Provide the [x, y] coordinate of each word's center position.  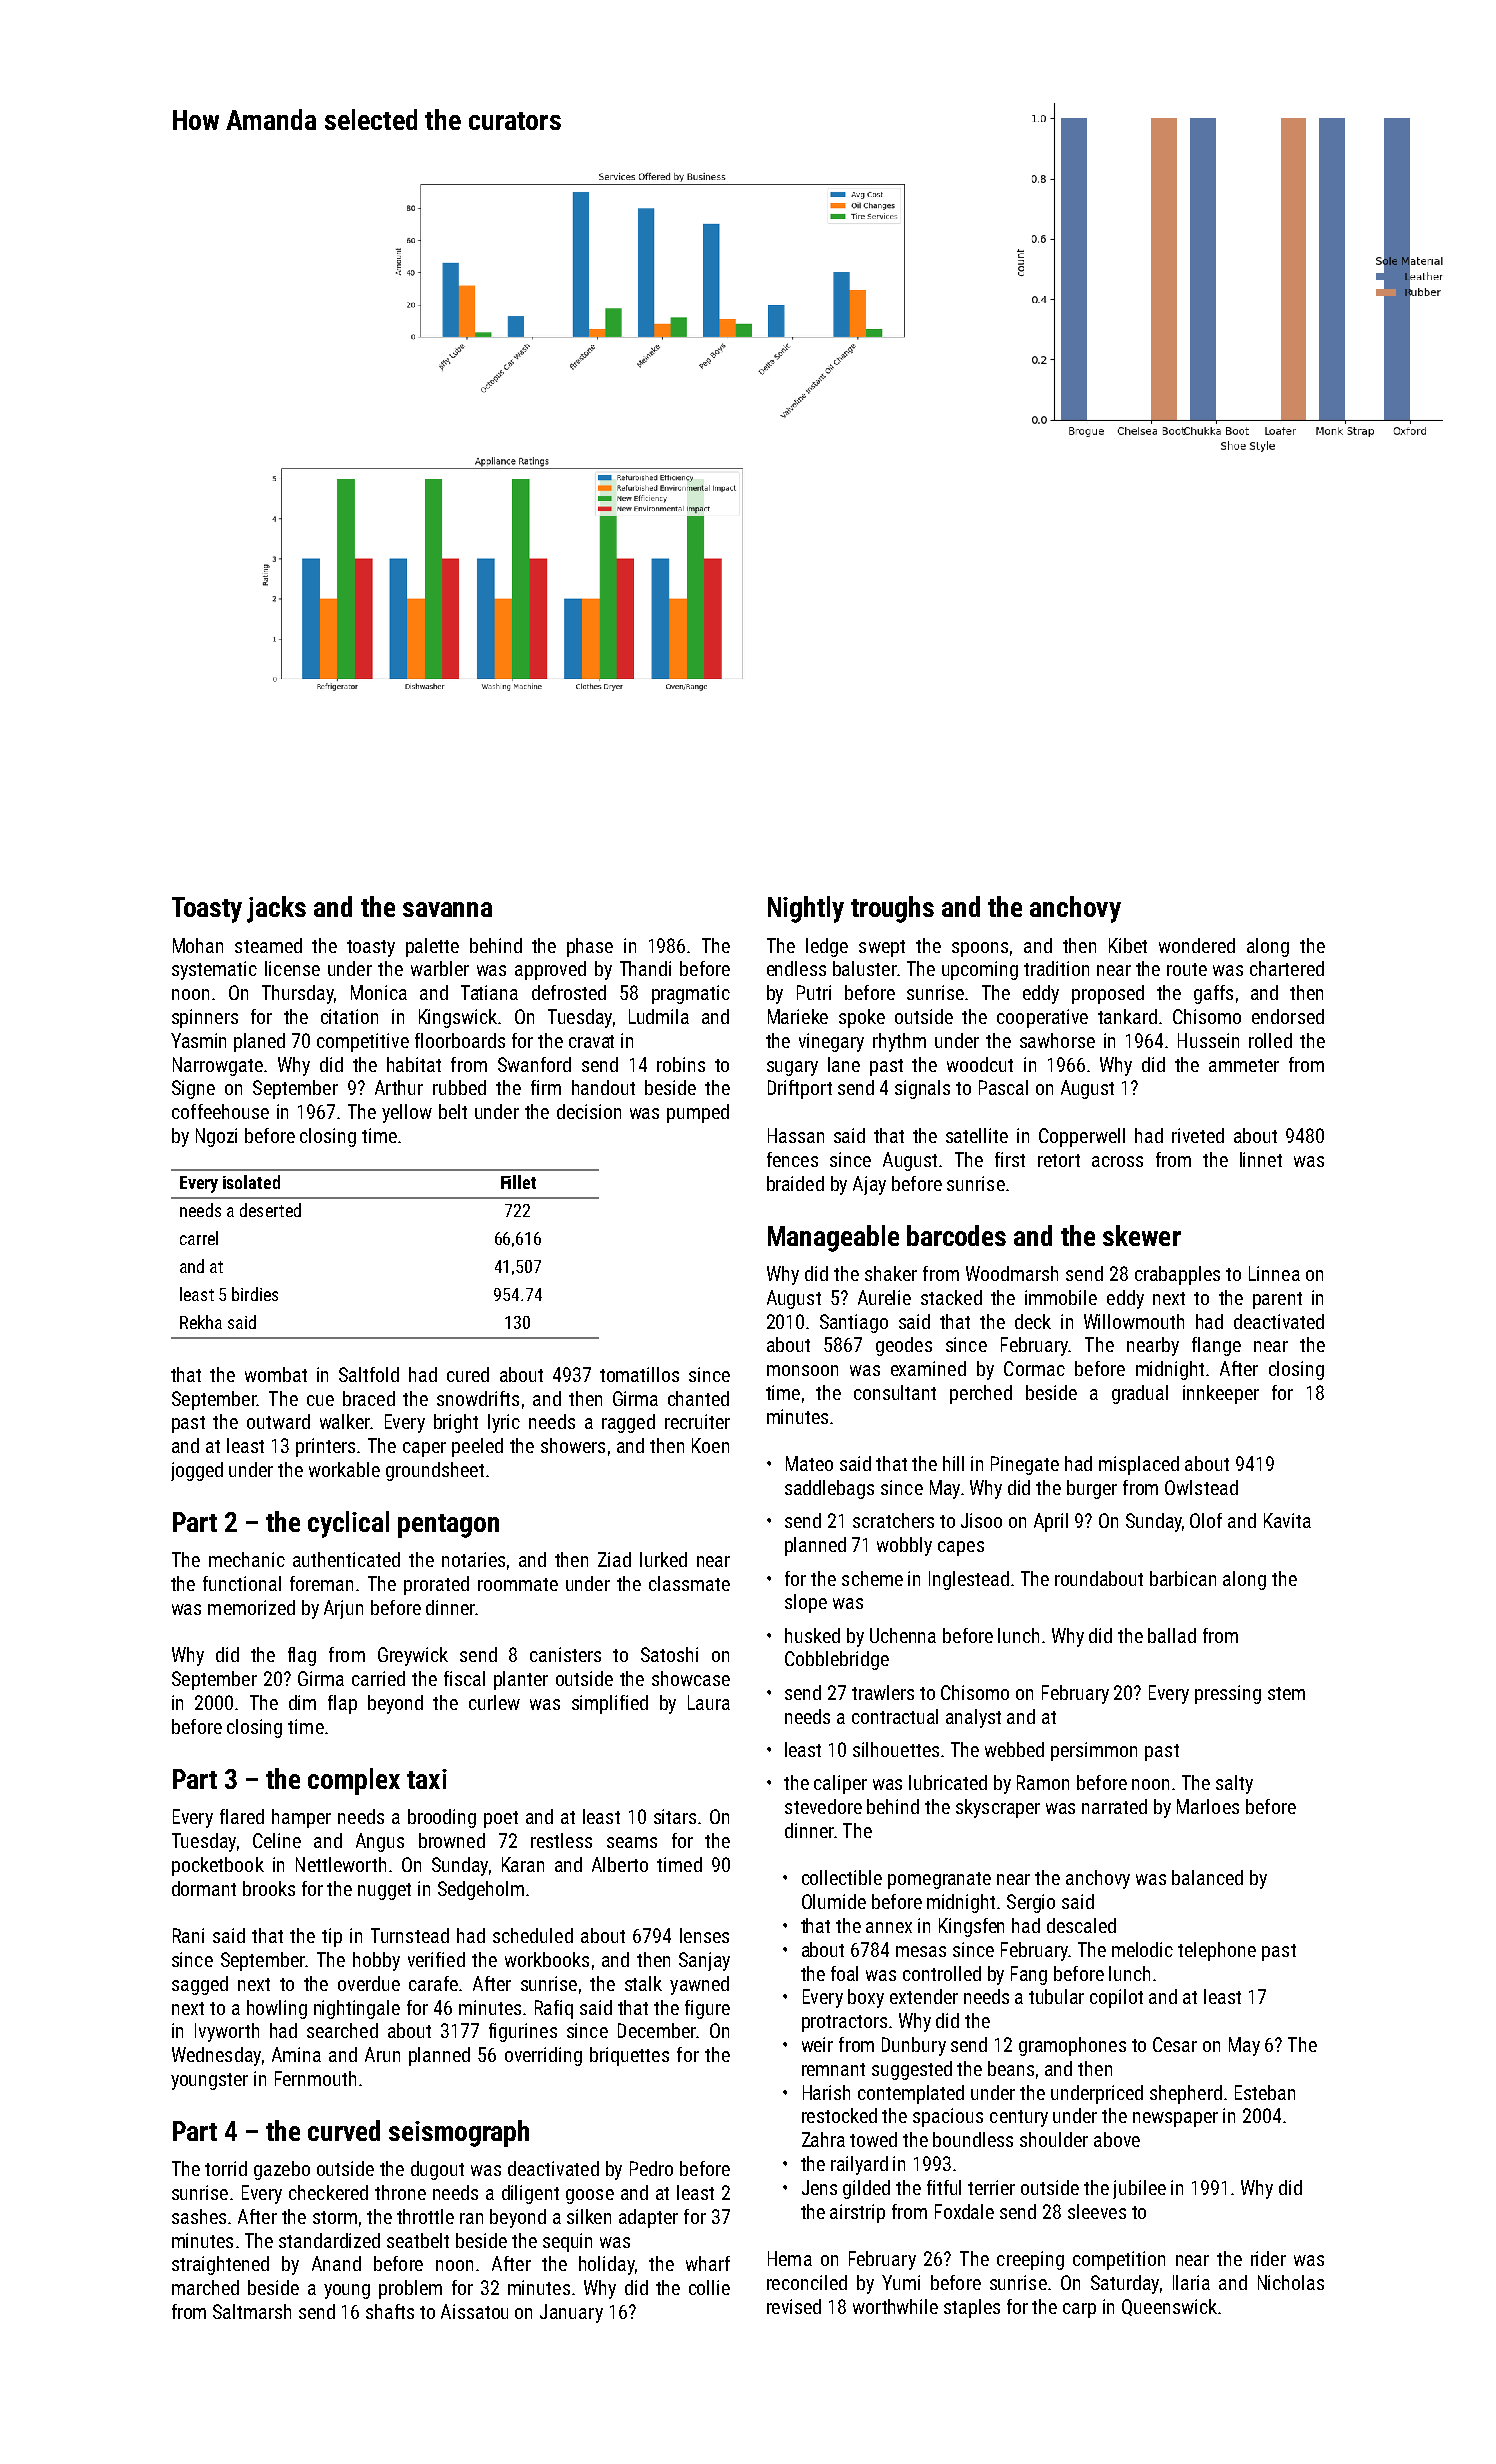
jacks [276, 909]
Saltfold [369, 1374]
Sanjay [704, 1961]
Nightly [806, 909]
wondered [1197, 945]
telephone [1217, 1951]
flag [302, 1656]
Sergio [1031, 1903]
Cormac [1034, 1368]
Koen [710, 1445]
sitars [675, 1816]
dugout [437, 2170]
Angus [380, 1842]
